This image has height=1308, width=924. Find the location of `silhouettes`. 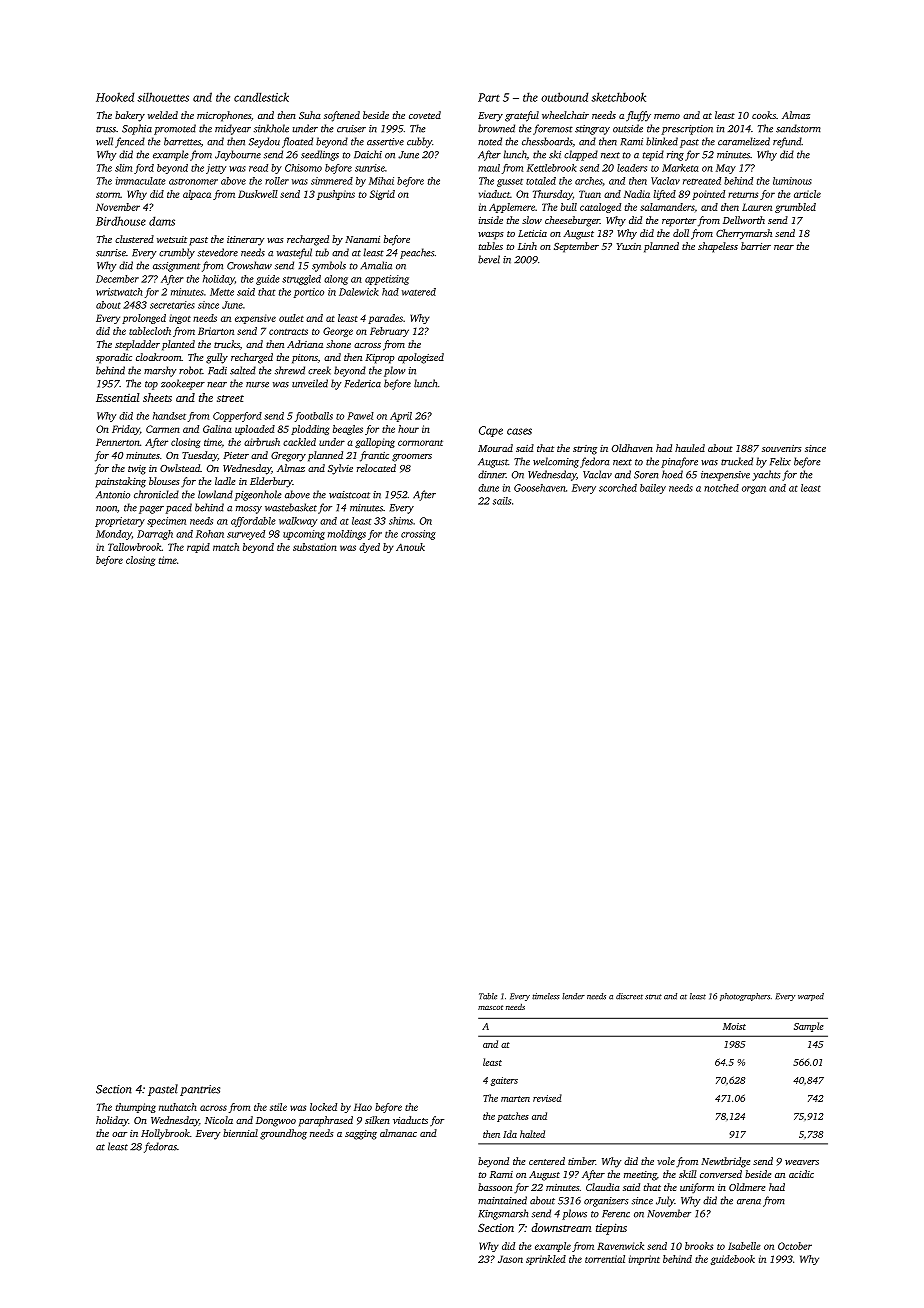

silhouettes is located at coordinates (163, 97).
